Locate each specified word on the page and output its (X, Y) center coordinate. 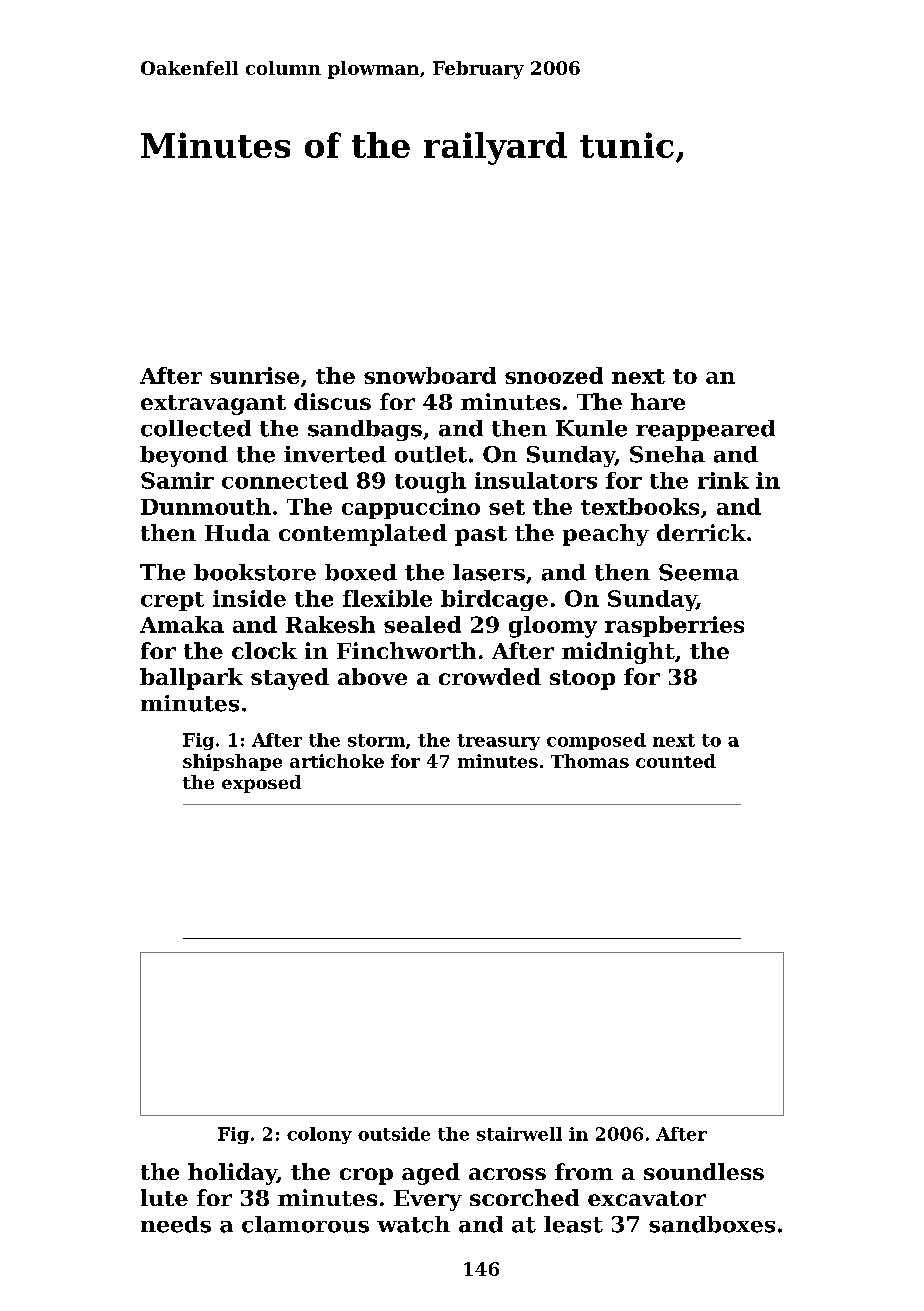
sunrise (254, 375)
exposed (261, 784)
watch (413, 1224)
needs (176, 1224)
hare (658, 401)
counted (676, 761)
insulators (536, 480)
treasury (498, 742)
